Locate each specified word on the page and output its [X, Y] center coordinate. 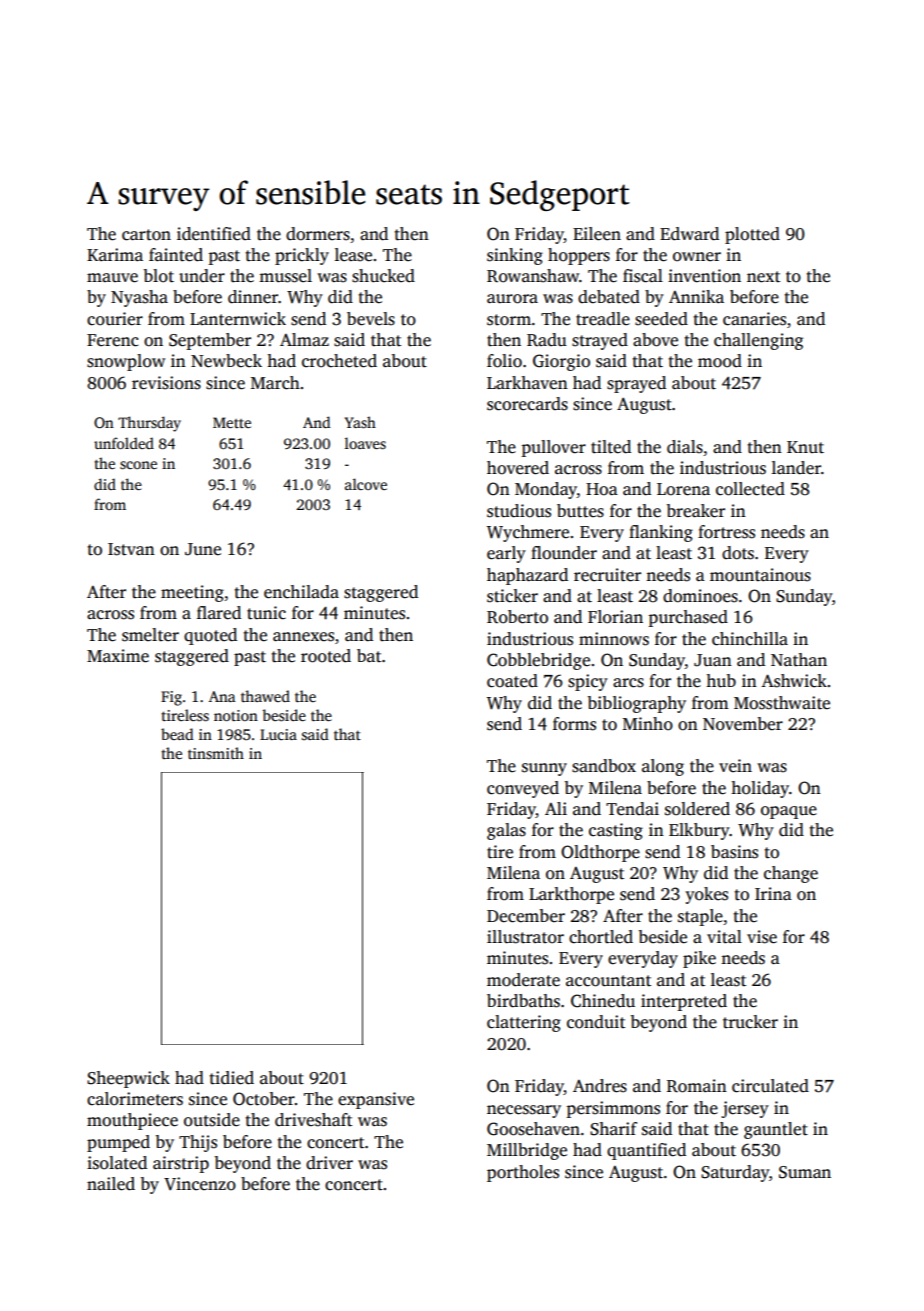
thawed [265, 696]
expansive [376, 1100]
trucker [750, 1022]
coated [512, 681]
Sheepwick [128, 1079]
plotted [752, 235]
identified [214, 234]
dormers [318, 234]
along [663, 767]
